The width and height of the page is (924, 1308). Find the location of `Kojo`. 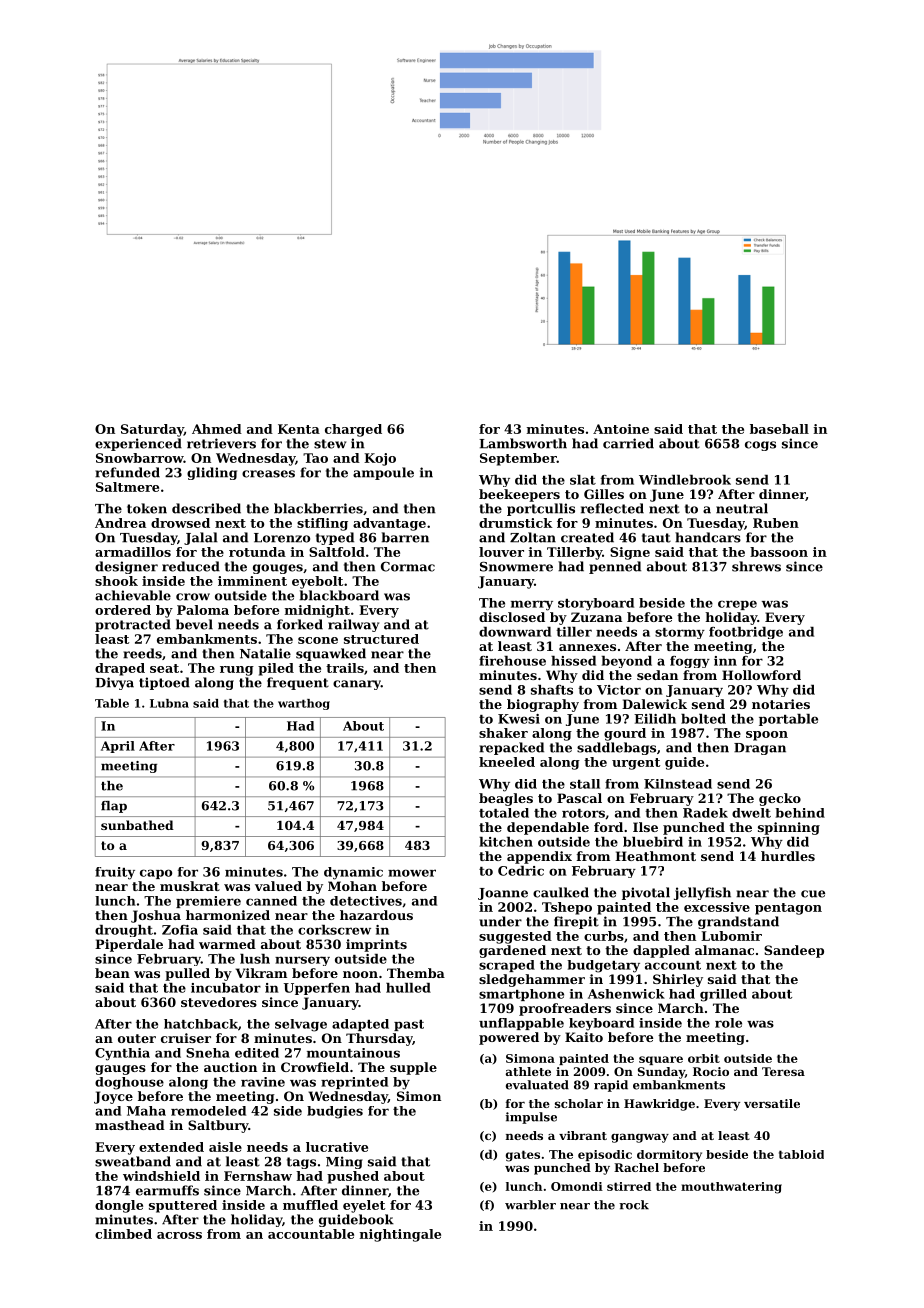

Kojo is located at coordinates (380, 459).
